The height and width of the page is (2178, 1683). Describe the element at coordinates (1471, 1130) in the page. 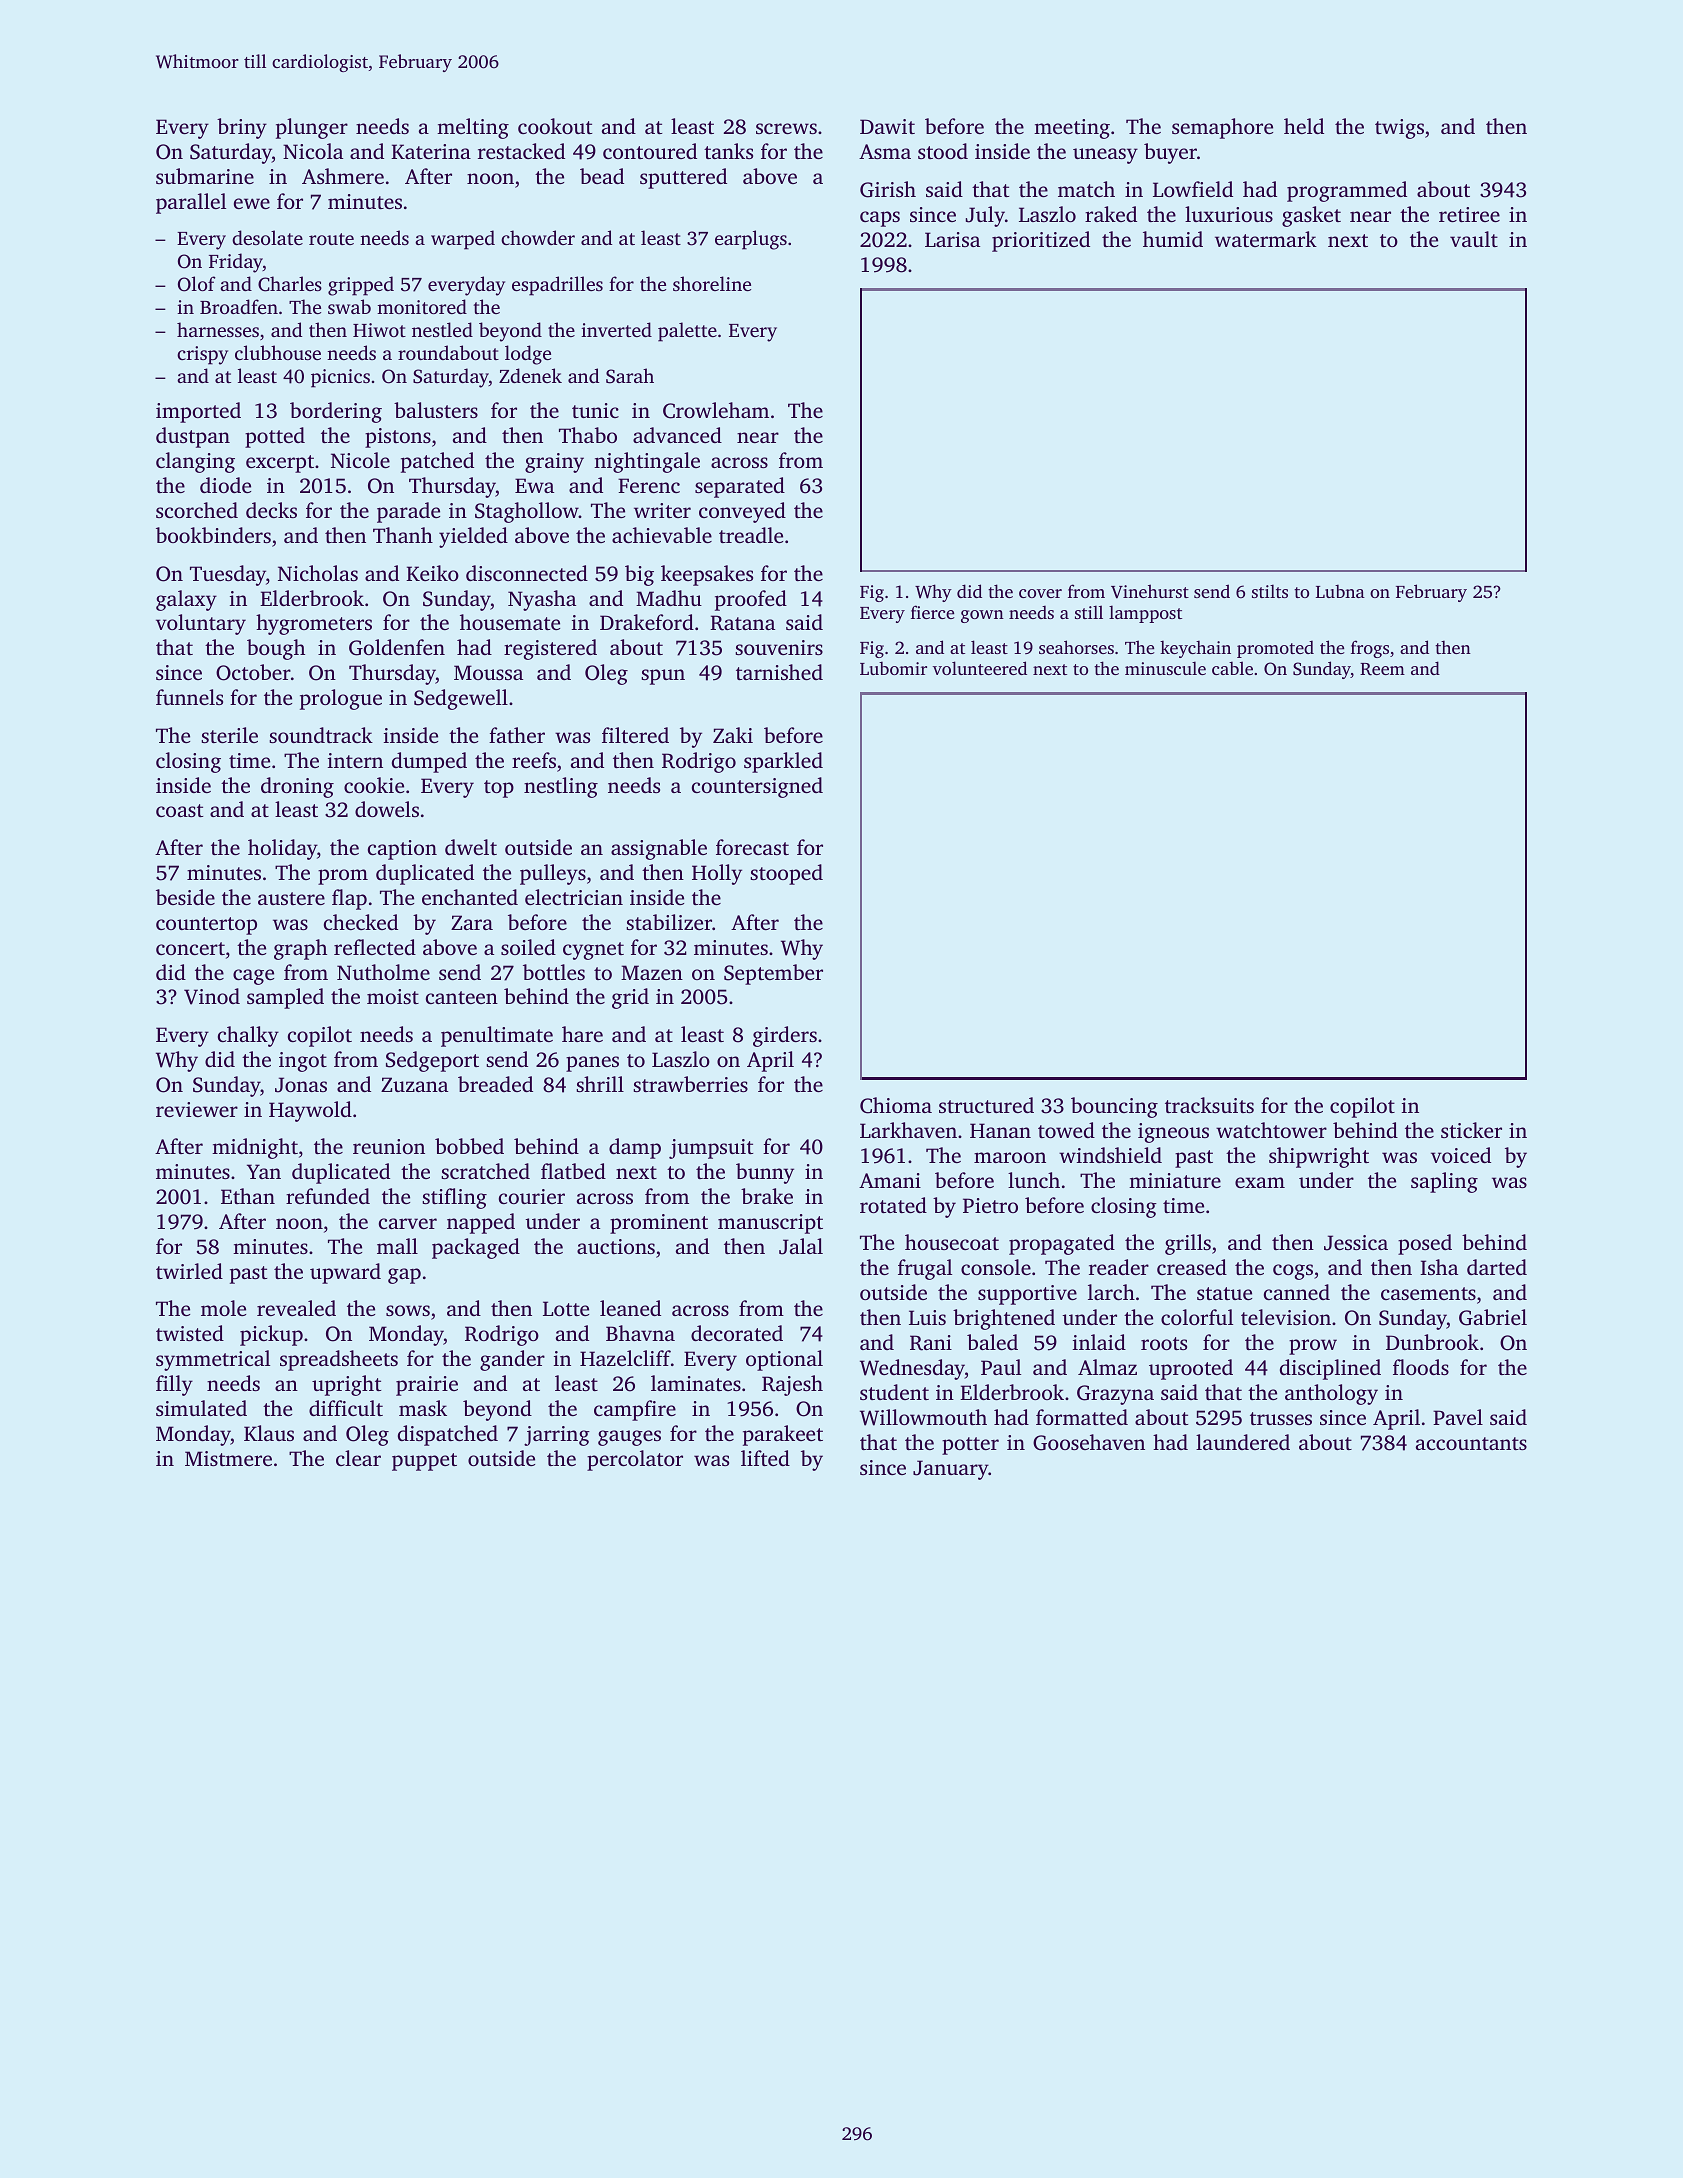

I see `sticker` at that location.
